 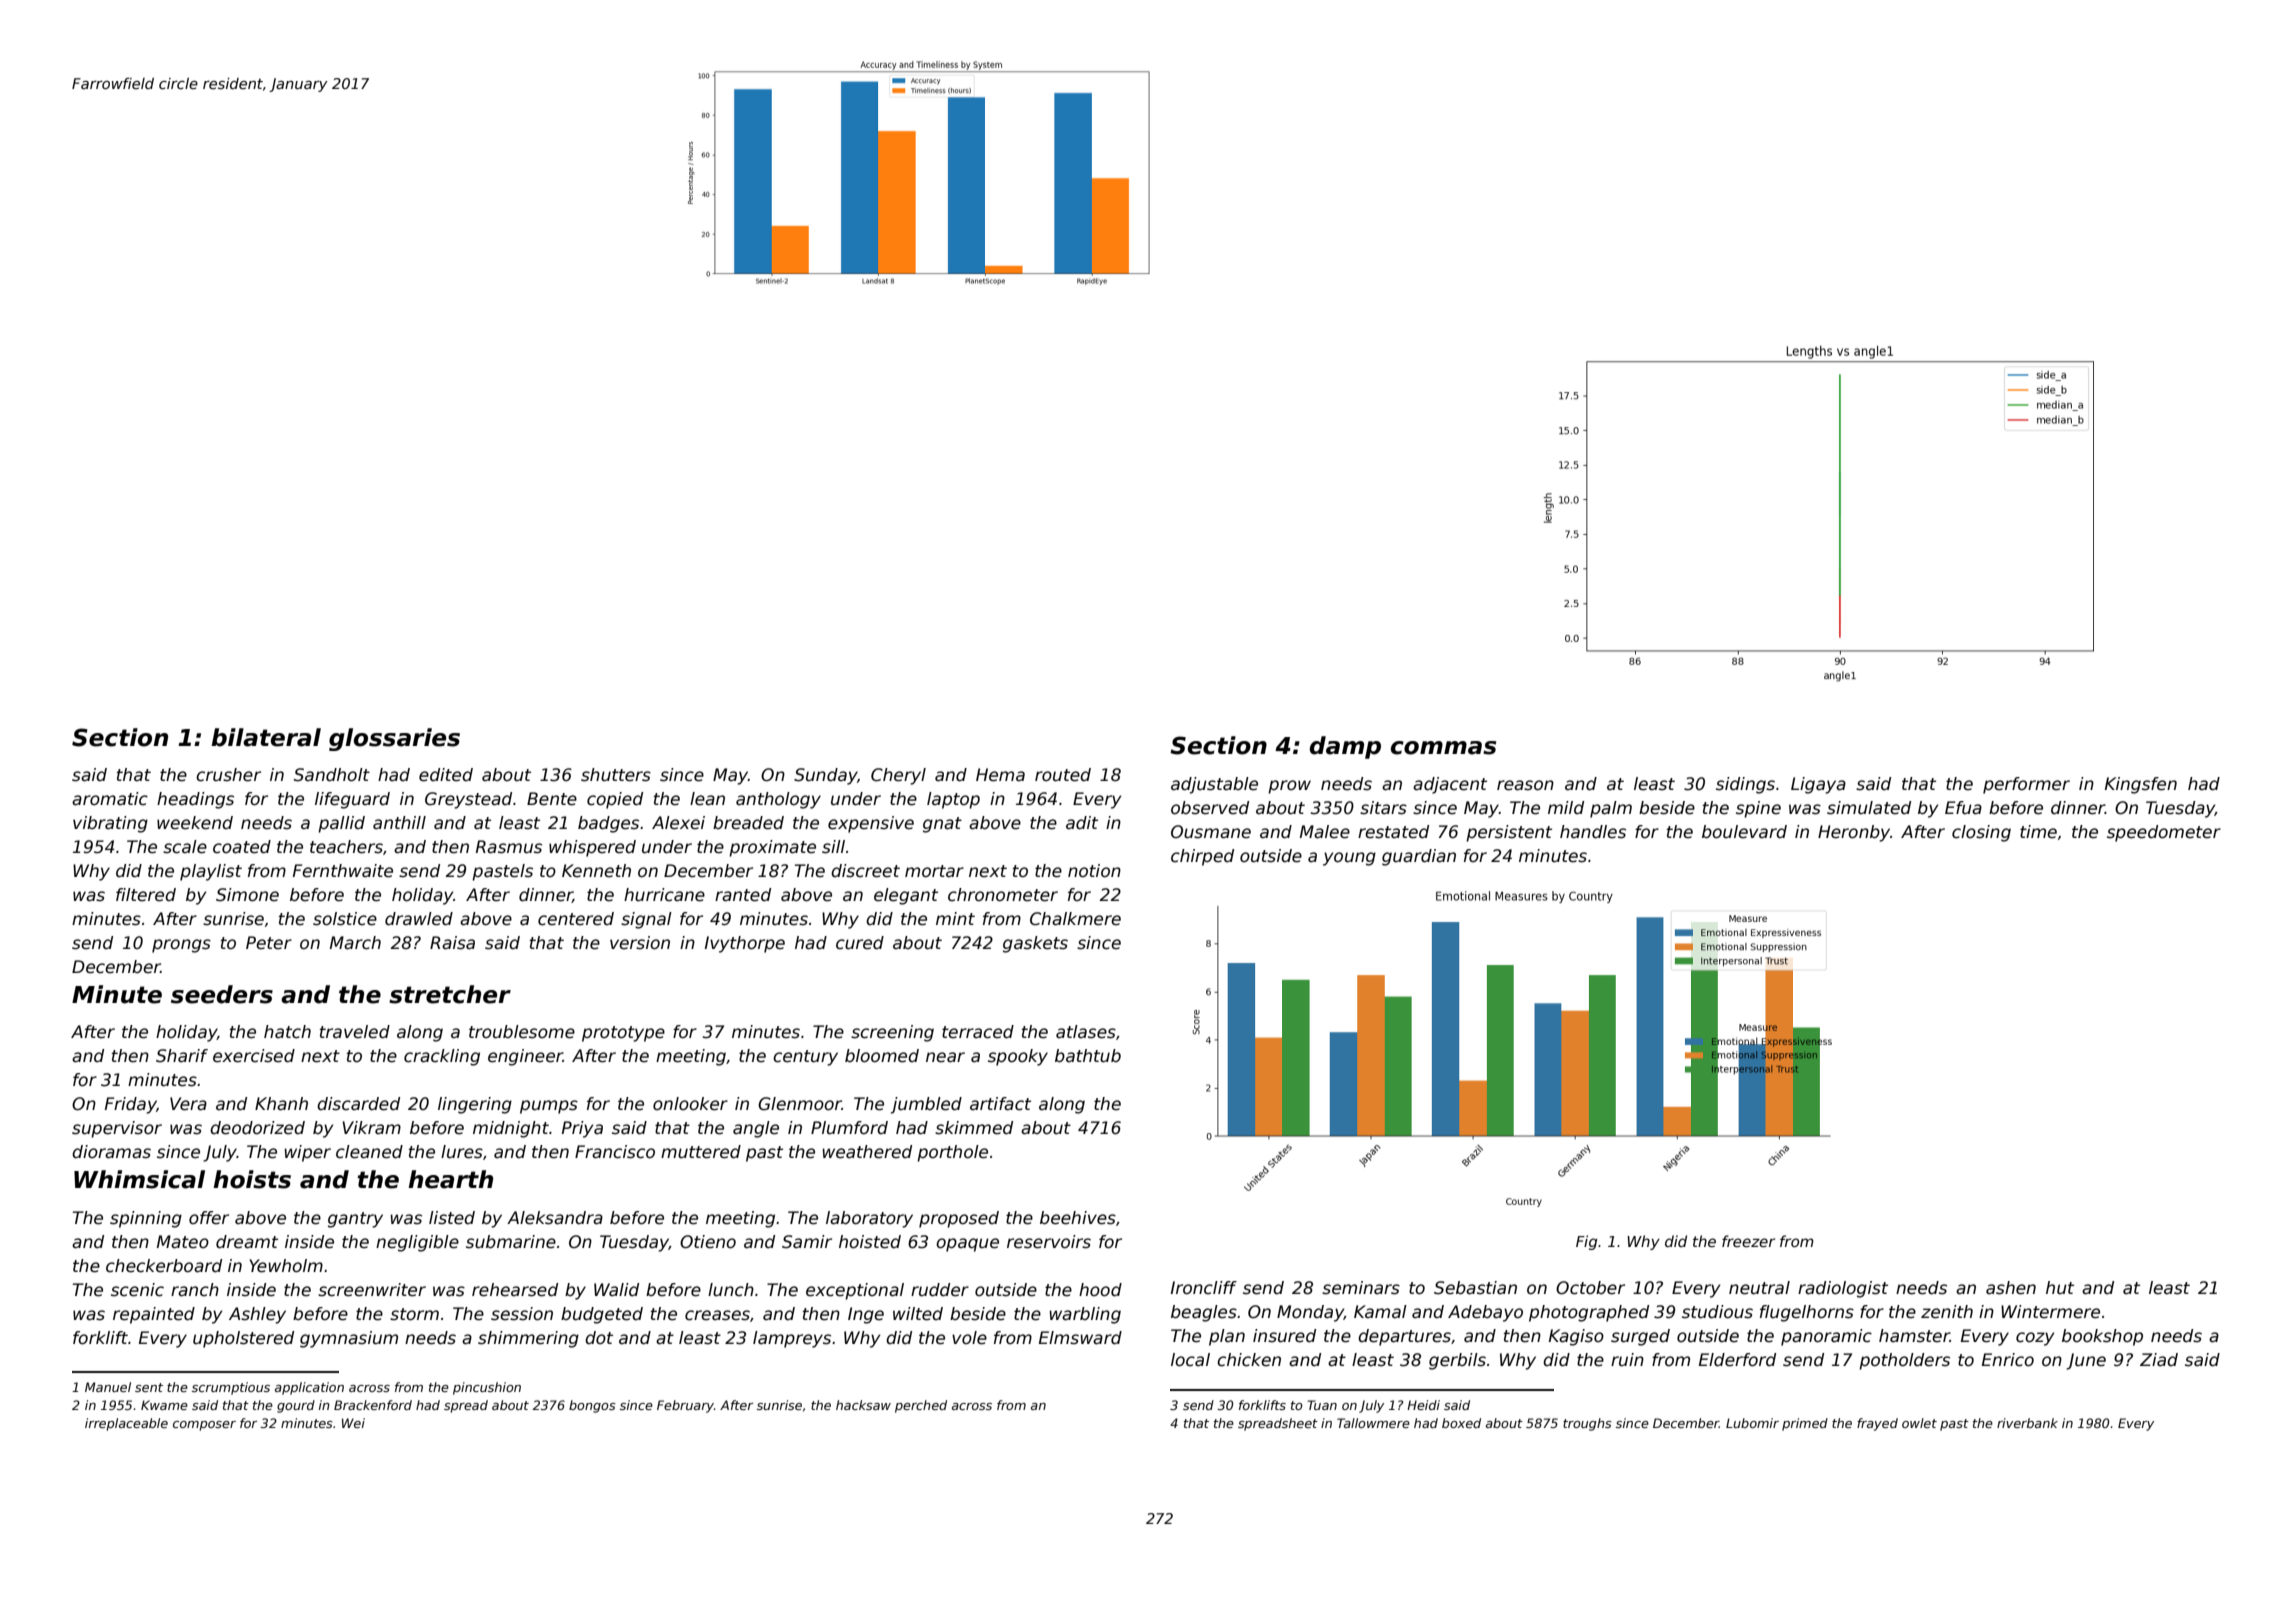 What do you see at coordinates (1088, 1056) in the screenshot?
I see `bathtub` at bounding box center [1088, 1056].
